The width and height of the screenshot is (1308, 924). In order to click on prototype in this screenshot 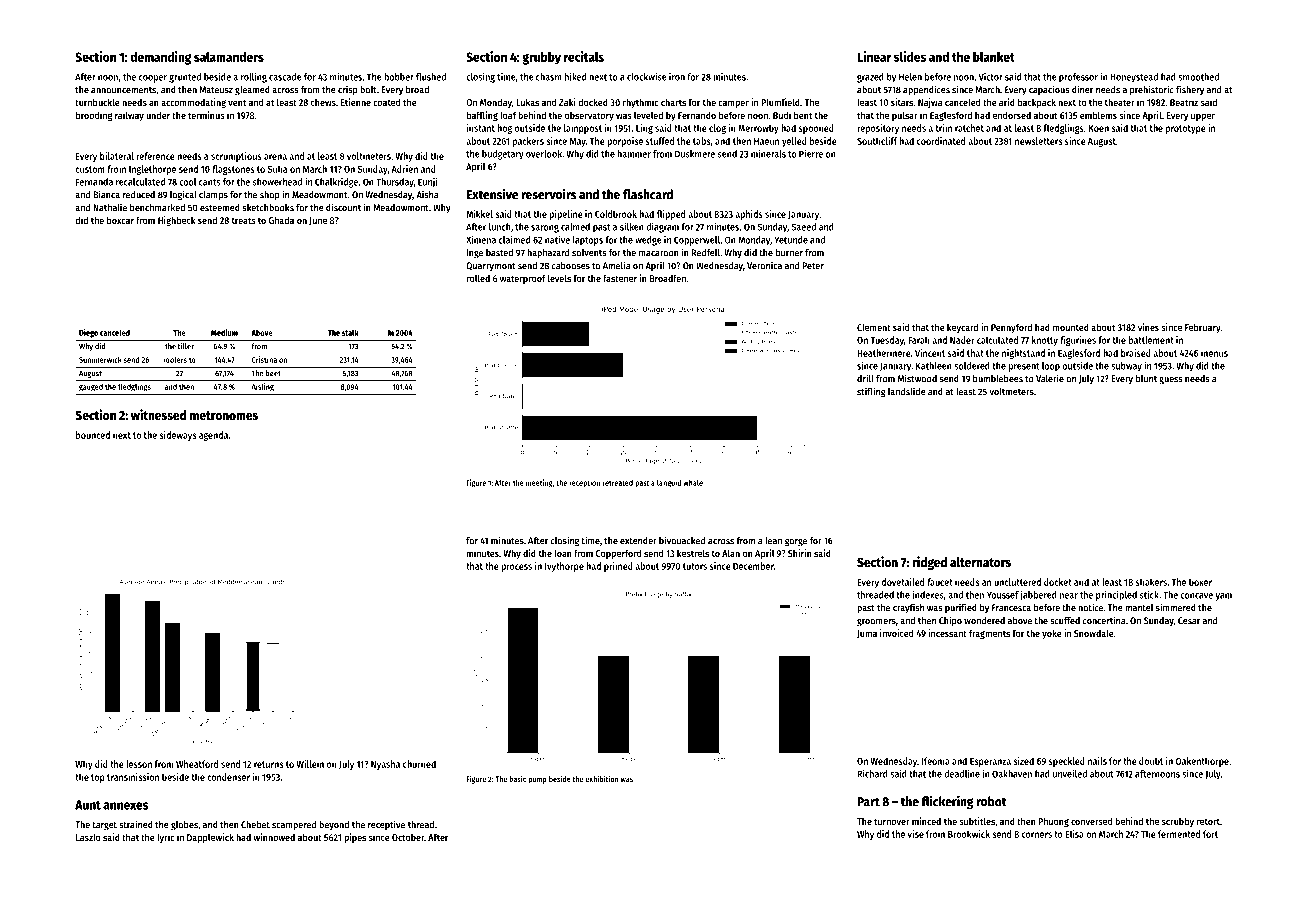, I will do `click(1186, 129)`.
